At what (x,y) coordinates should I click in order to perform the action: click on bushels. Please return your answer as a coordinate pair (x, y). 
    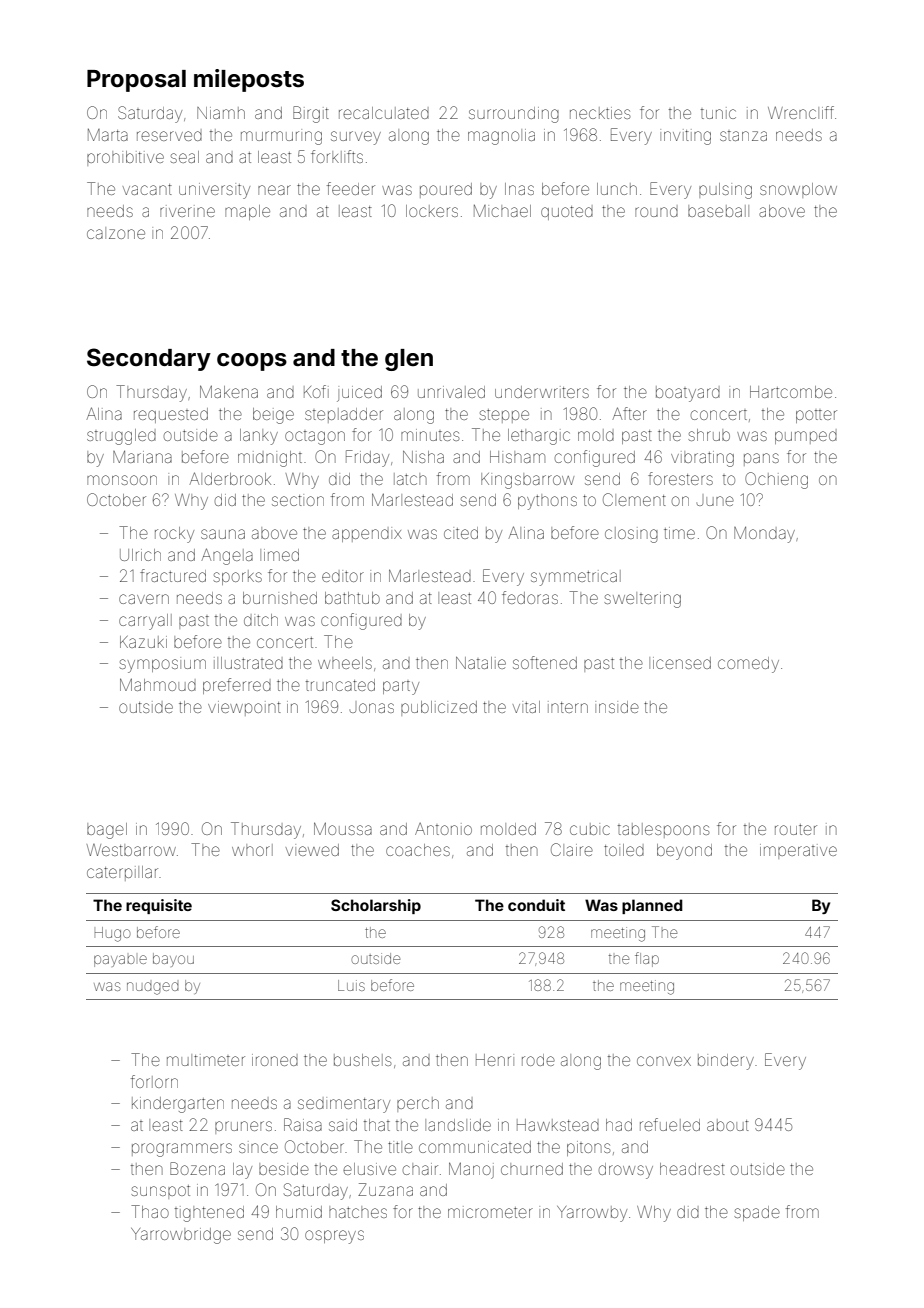
    Looking at the image, I should click on (362, 1060).
